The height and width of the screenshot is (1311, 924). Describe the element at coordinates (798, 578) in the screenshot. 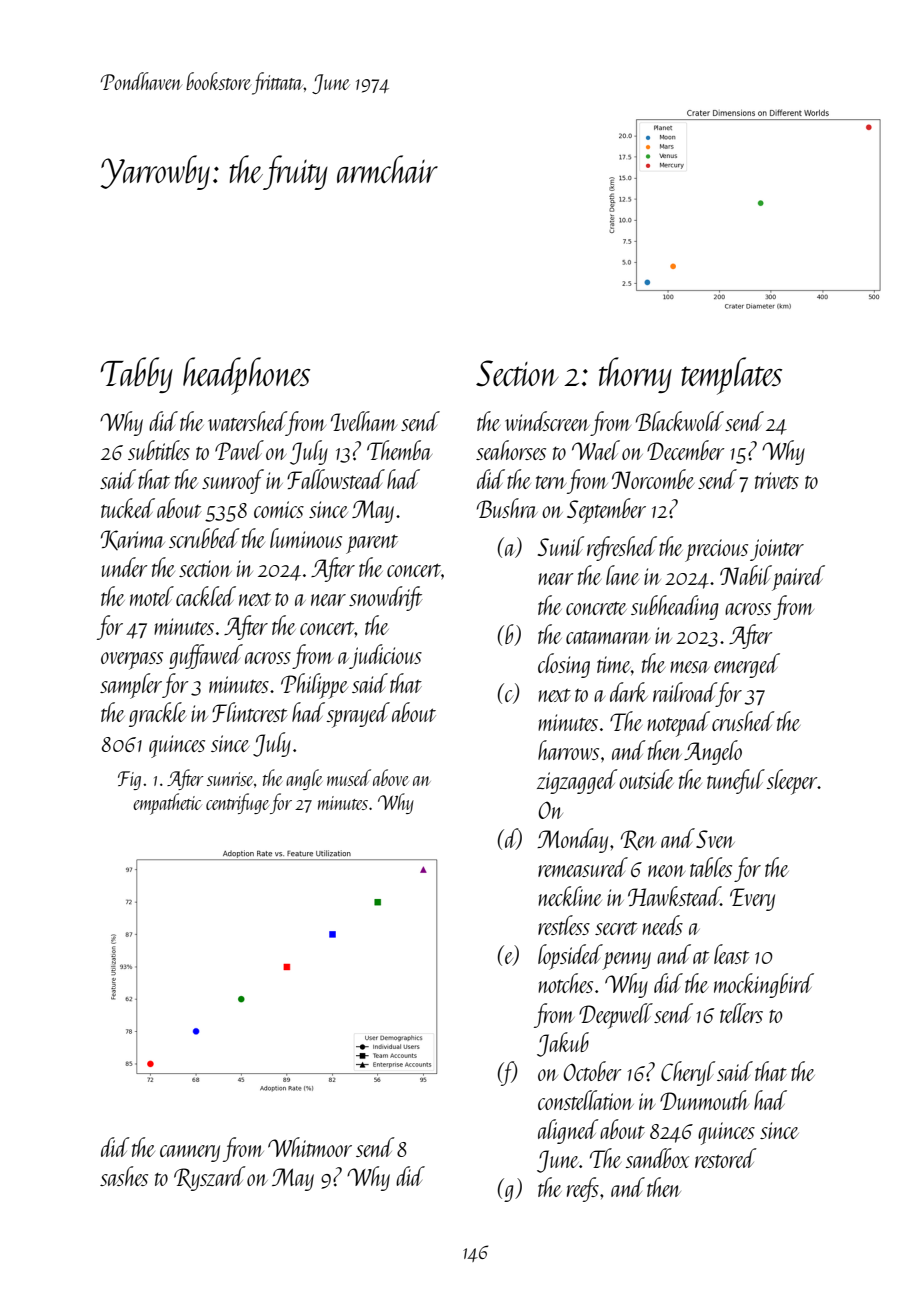

I see `paired` at that location.
